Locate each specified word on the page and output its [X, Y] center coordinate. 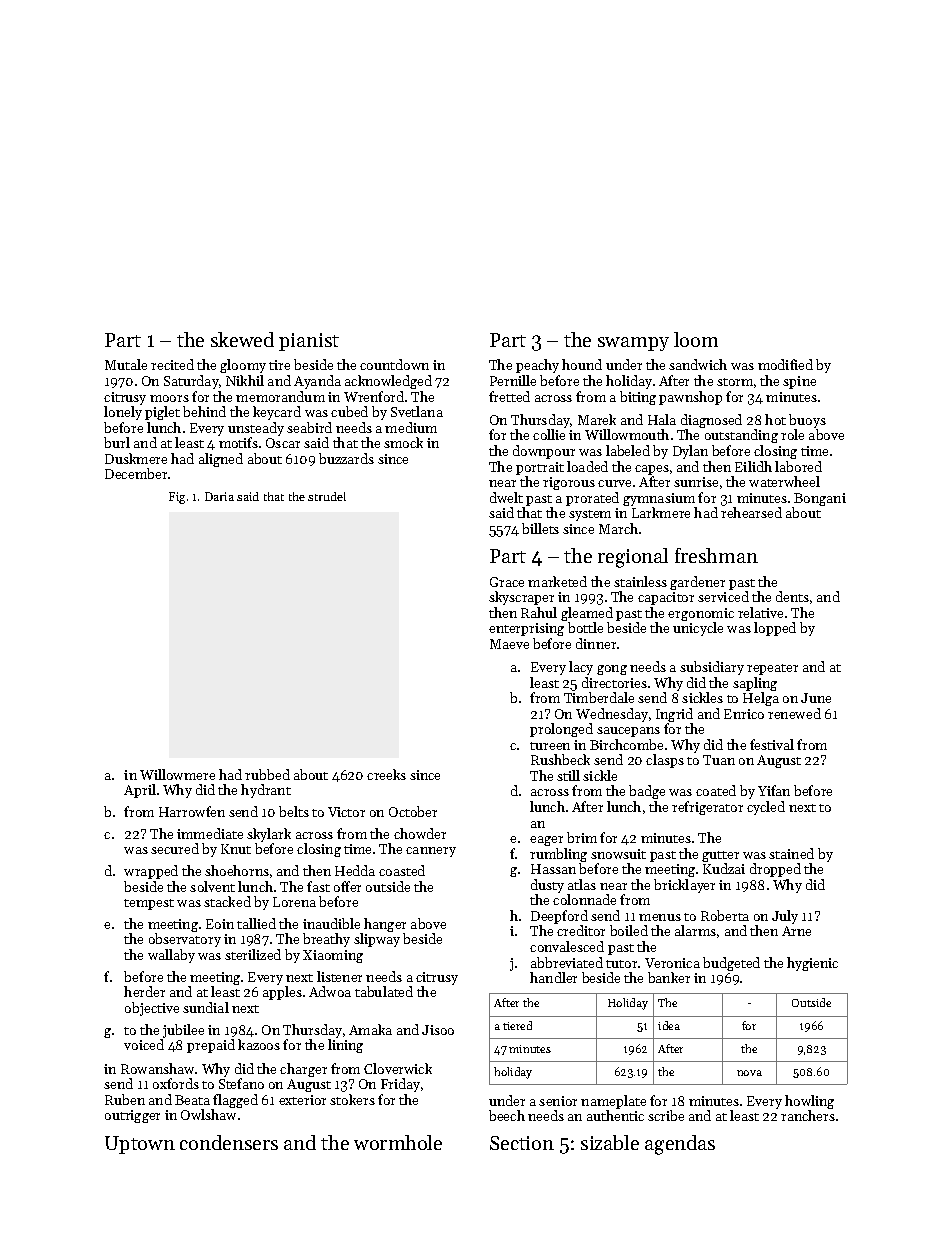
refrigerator [707, 808]
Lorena [294, 902]
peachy [537, 366]
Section [522, 1143]
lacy [581, 668]
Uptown [140, 1145]
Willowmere [177, 774]
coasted [402, 870]
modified [785, 364]
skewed [242, 339]
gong [612, 670]
